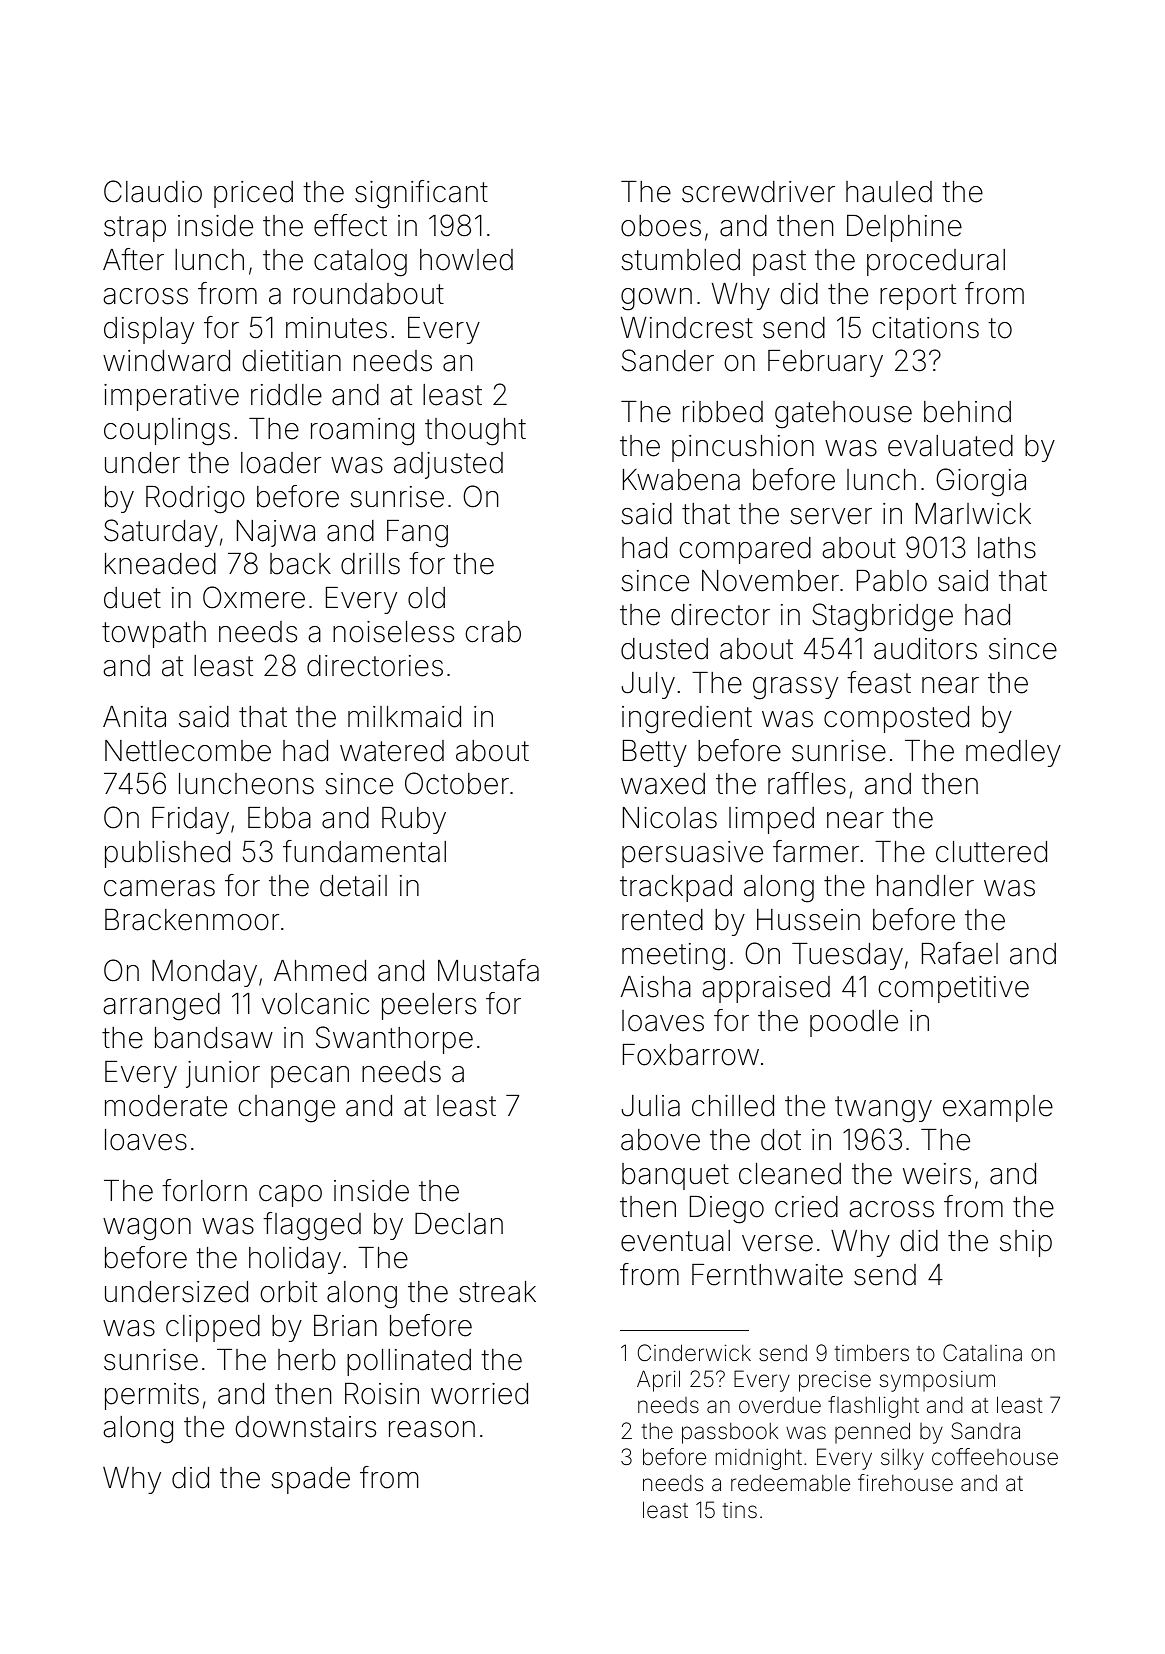 The height and width of the document is (1654, 1165). Describe the element at coordinates (394, 1040) in the document. I see `Swanthorpe` at that location.
